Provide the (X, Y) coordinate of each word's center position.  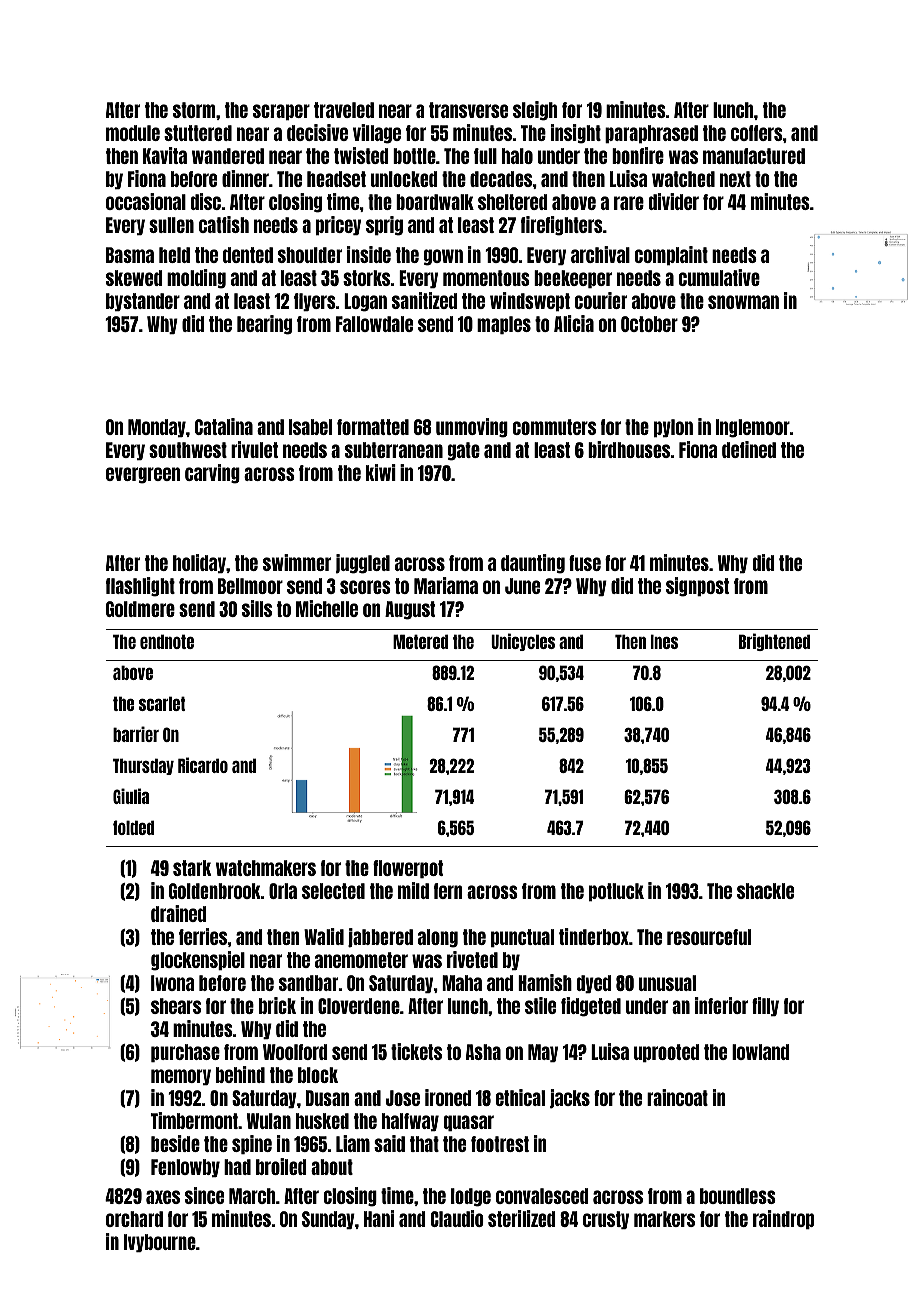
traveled (344, 110)
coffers (757, 133)
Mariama (446, 585)
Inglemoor (753, 428)
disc (206, 201)
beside (175, 1143)
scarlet (162, 703)
